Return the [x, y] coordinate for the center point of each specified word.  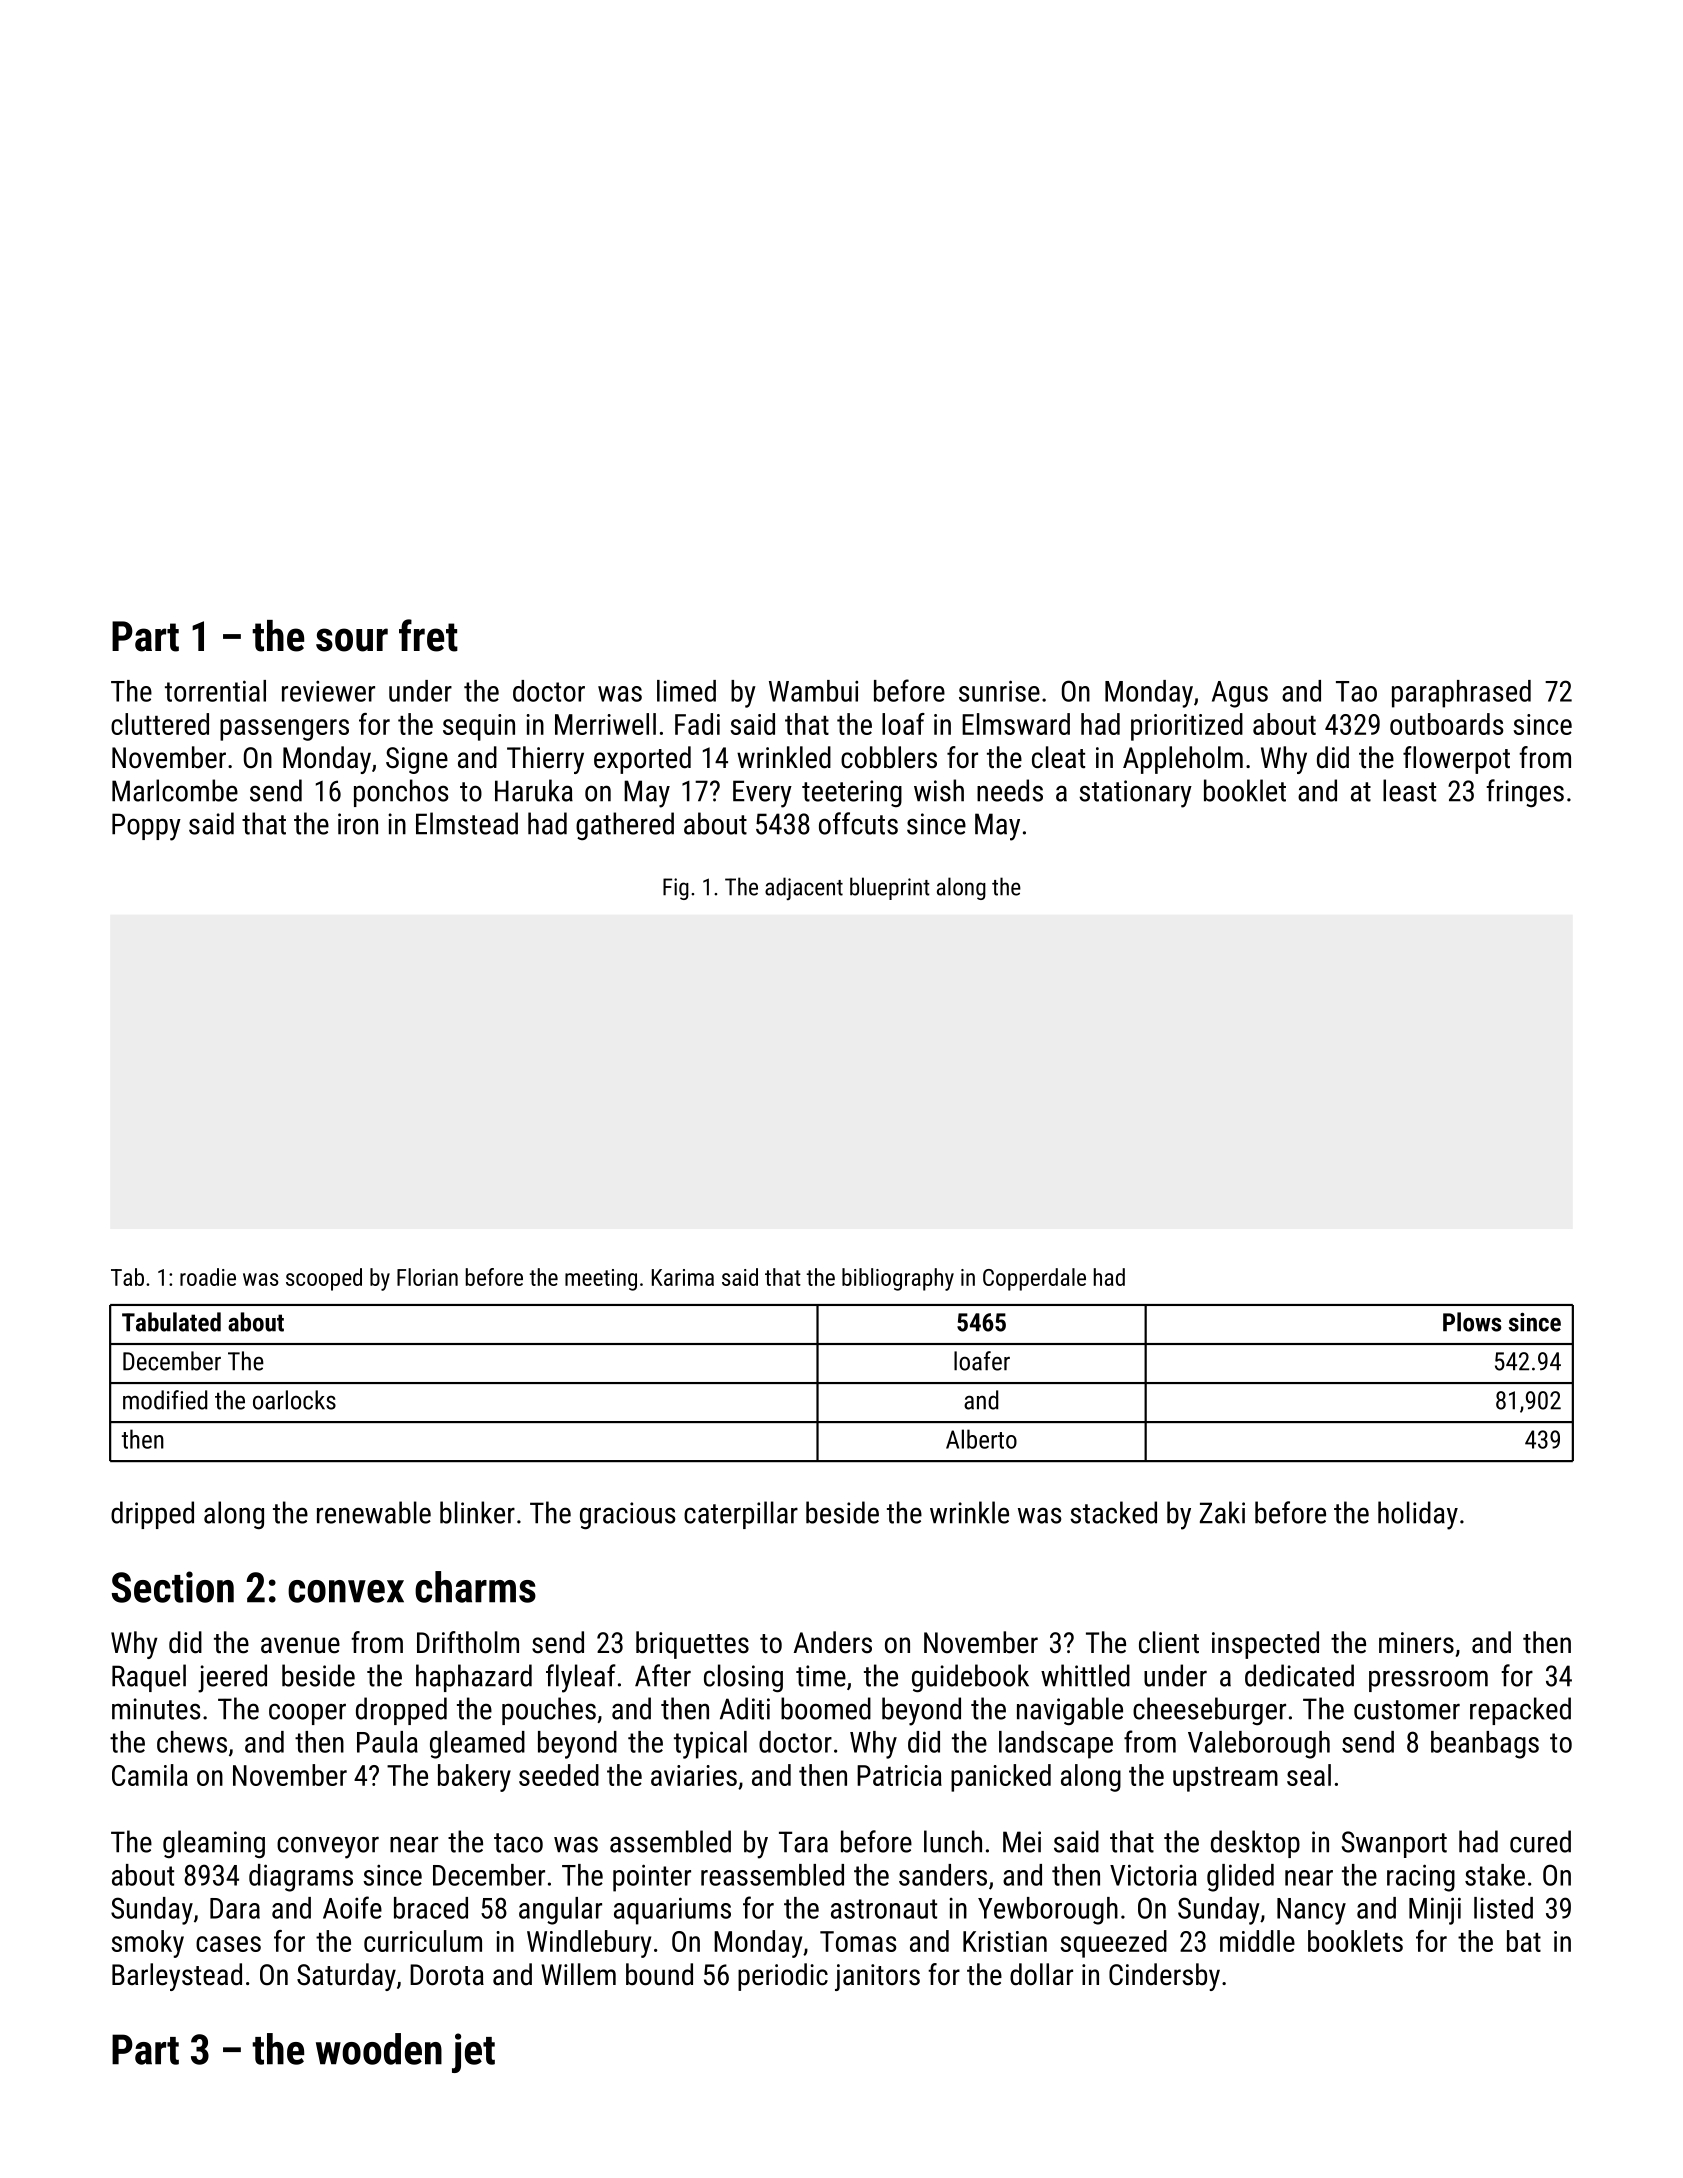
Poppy [146, 827]
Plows [1472, 1322]
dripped [152, 1515]
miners [1416, 1643]
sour [352, 640]
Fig [676, 889]
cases [228, 1944]
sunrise [999, 691]
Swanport [1394, 1844]
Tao [1356, 691]
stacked [1113, 1512]
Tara [803, 1842]
